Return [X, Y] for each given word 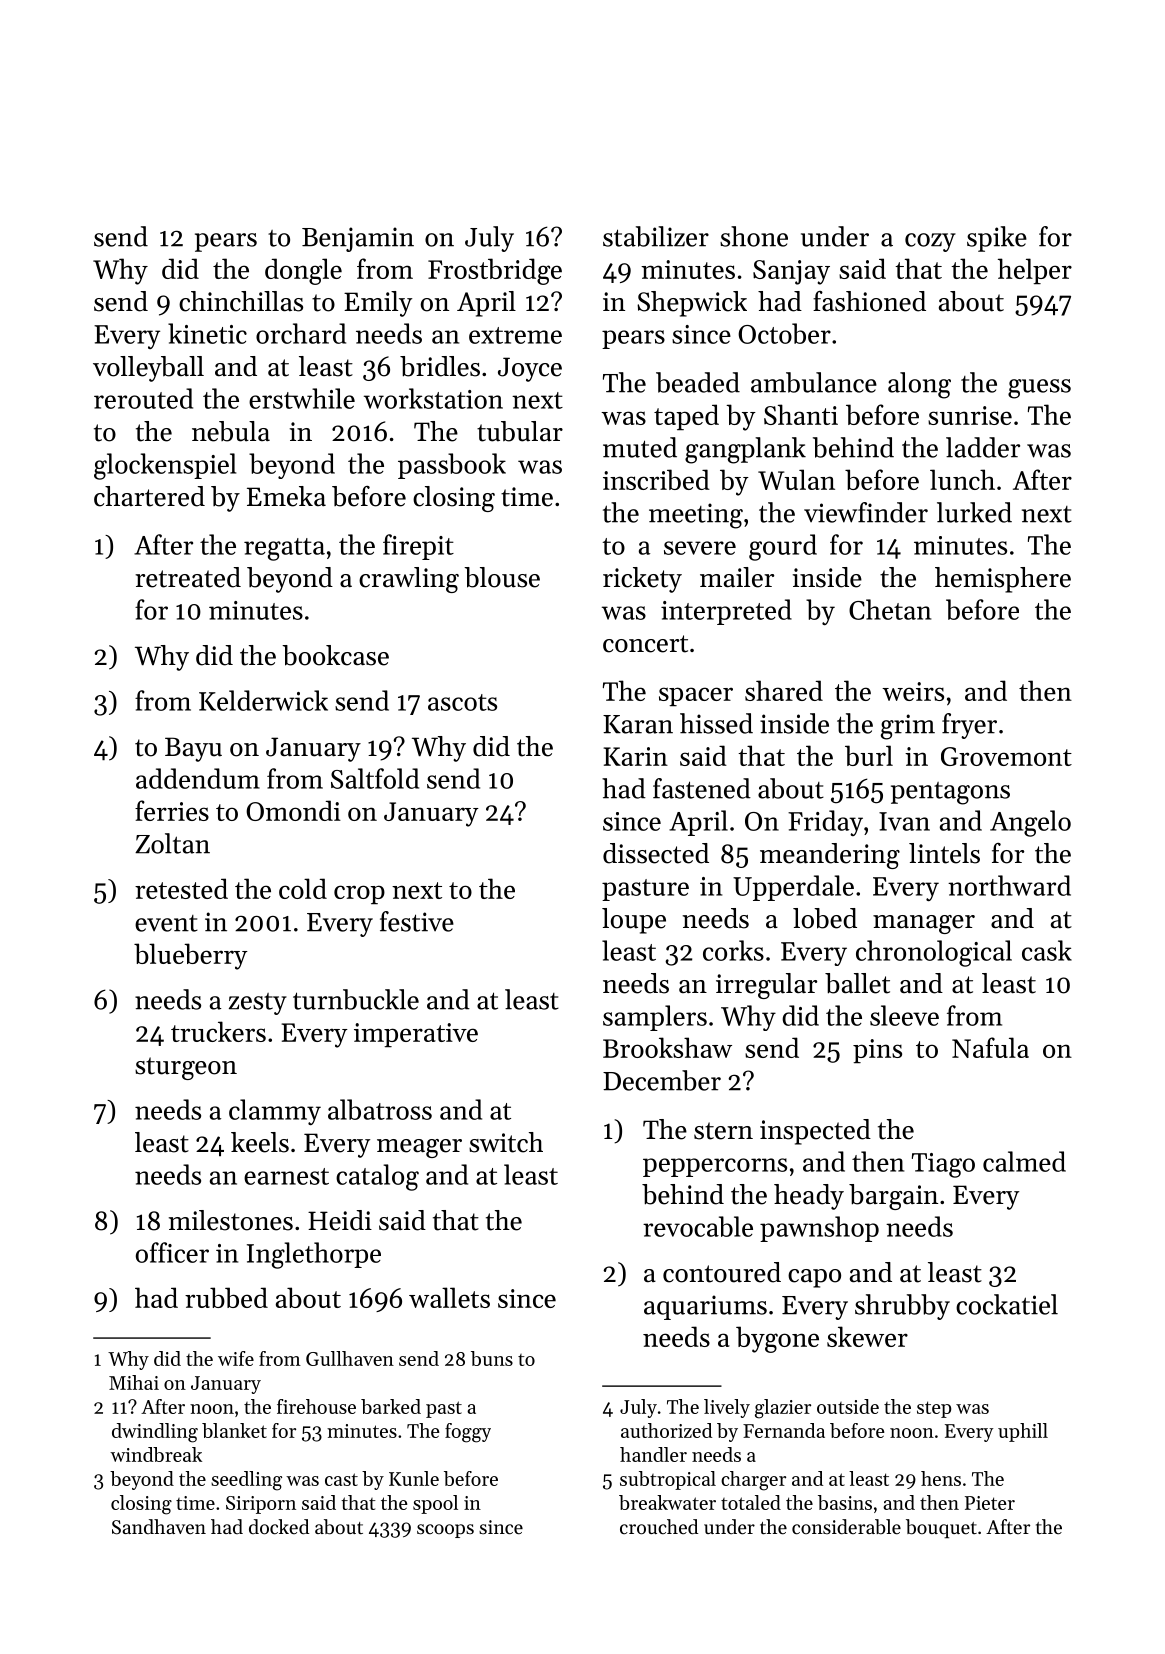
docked [279, 1527]
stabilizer [656, 236]
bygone [777, 1339]
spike [997, 239]
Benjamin [358, 239]
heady [809, 1197]
